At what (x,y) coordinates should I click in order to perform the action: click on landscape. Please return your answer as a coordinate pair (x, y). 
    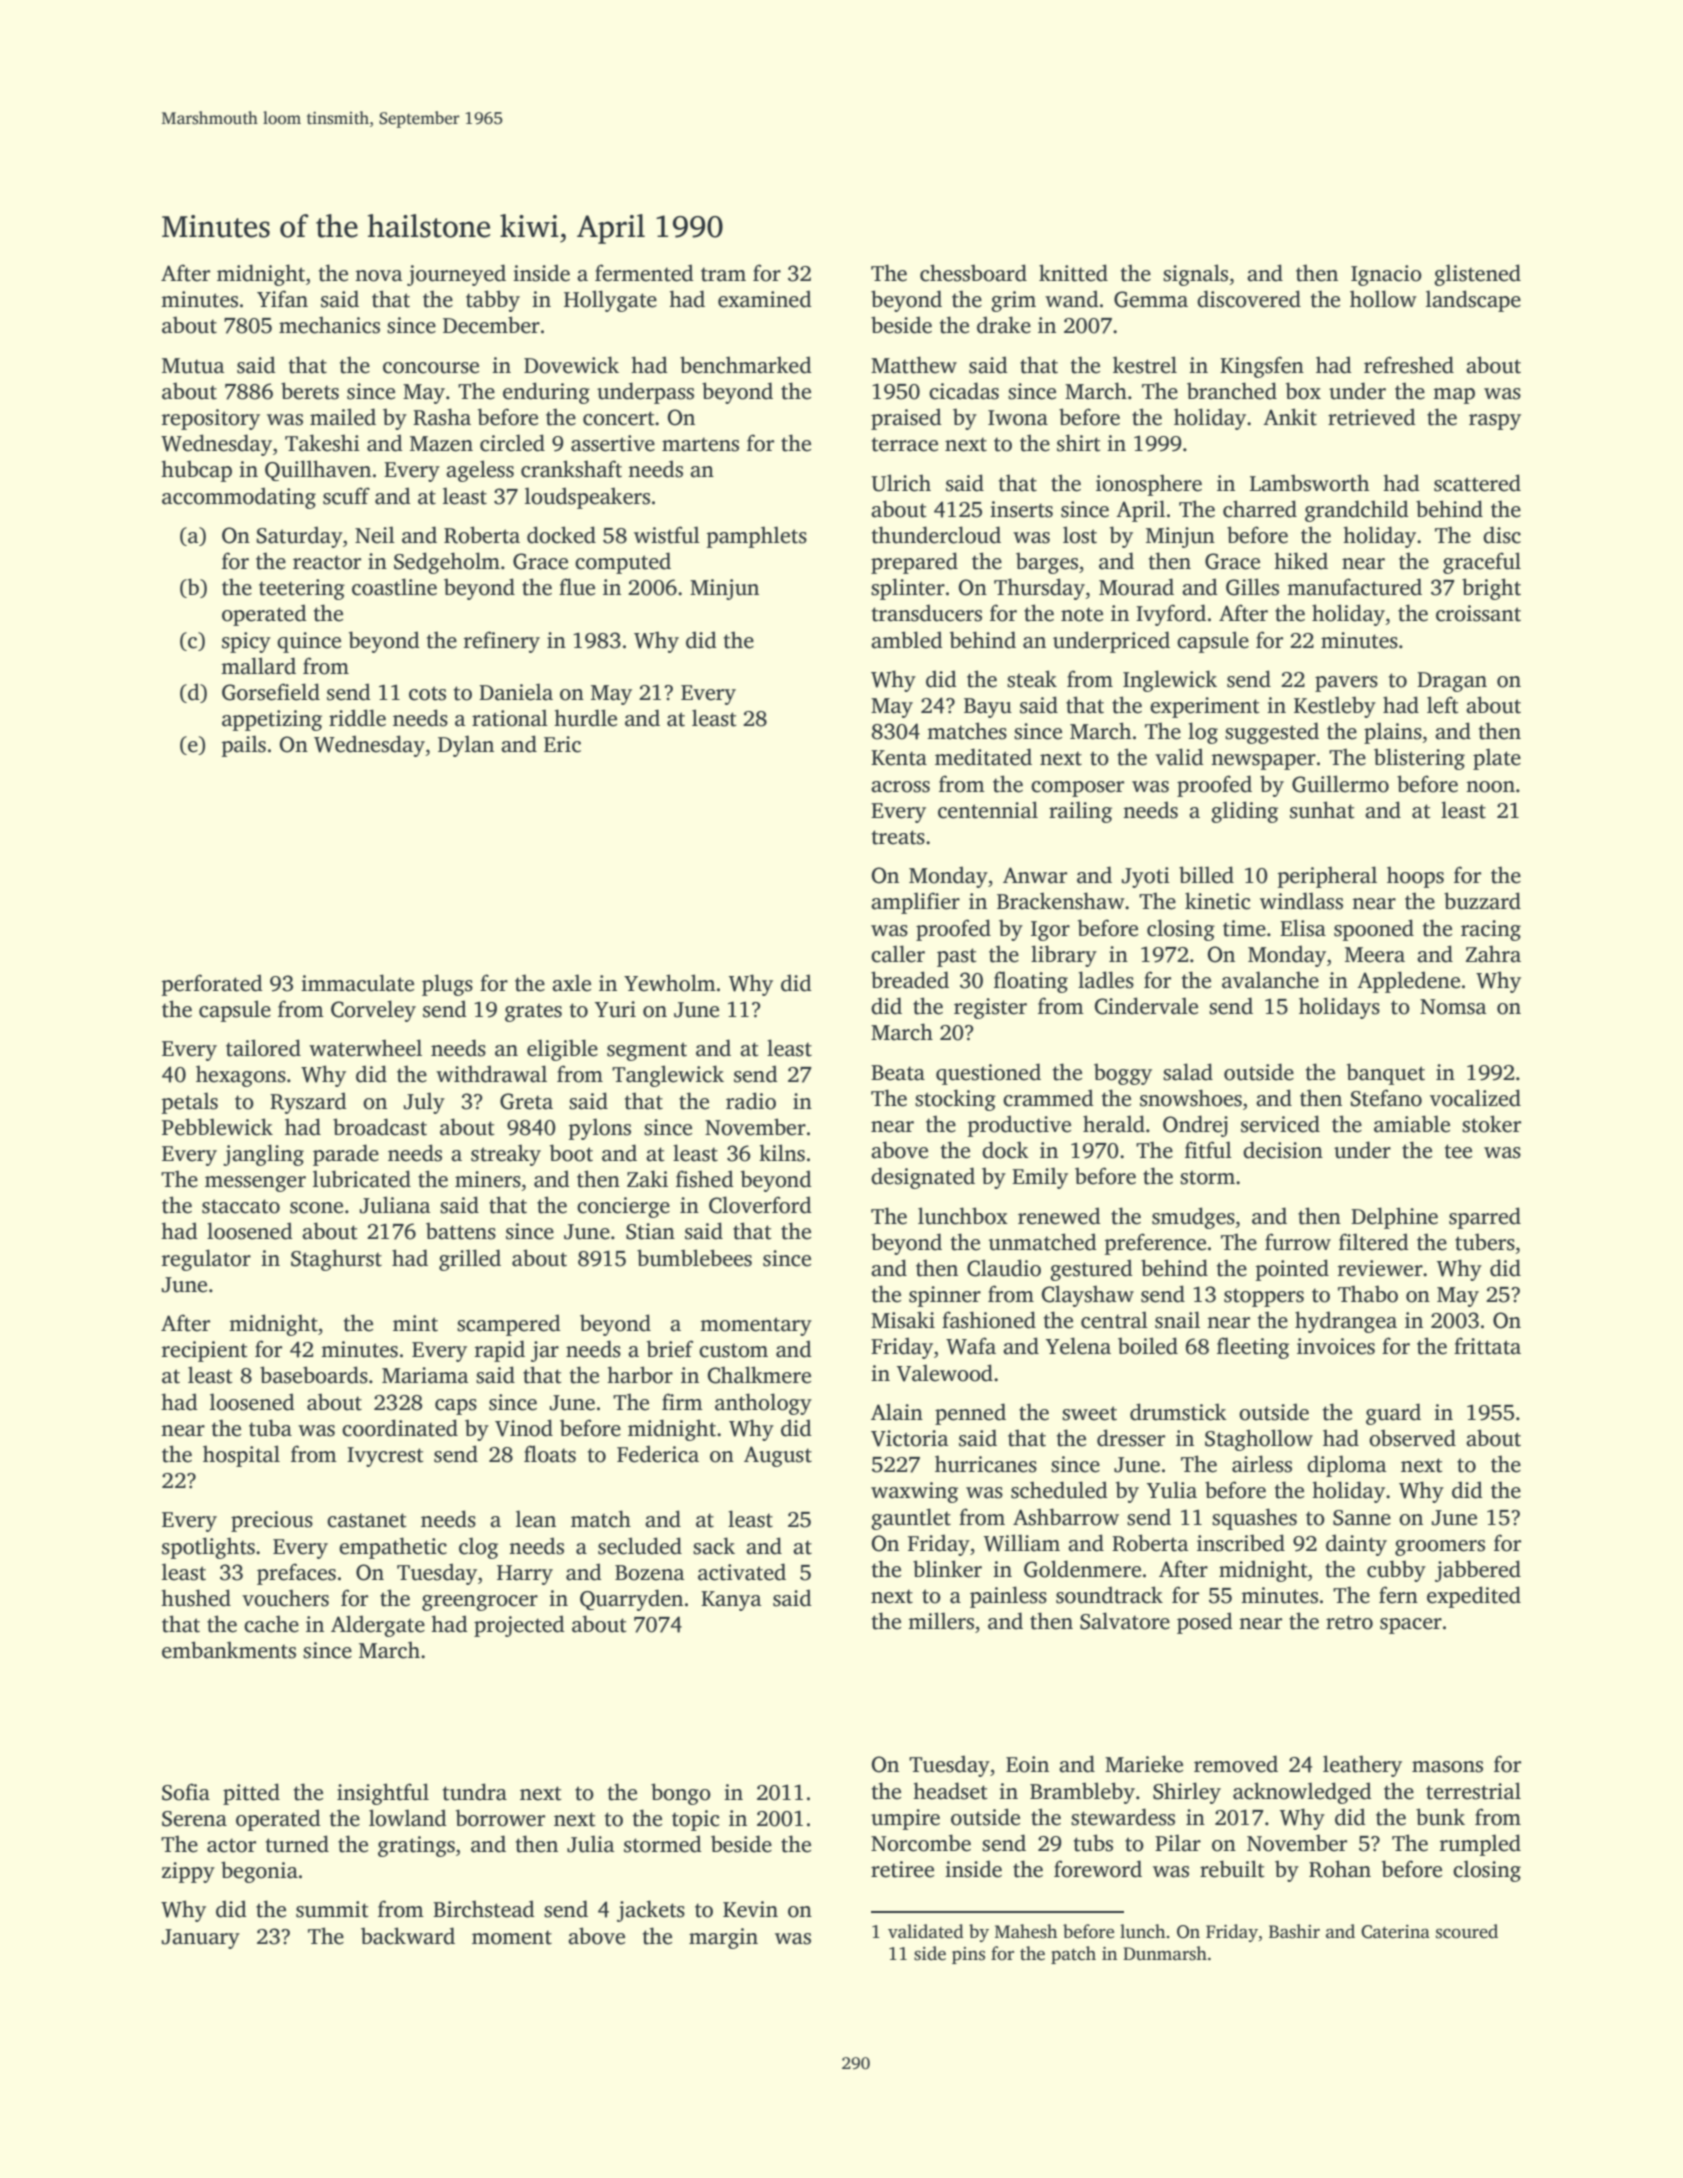
    Looking at the image, I should click on (1473, 301).
